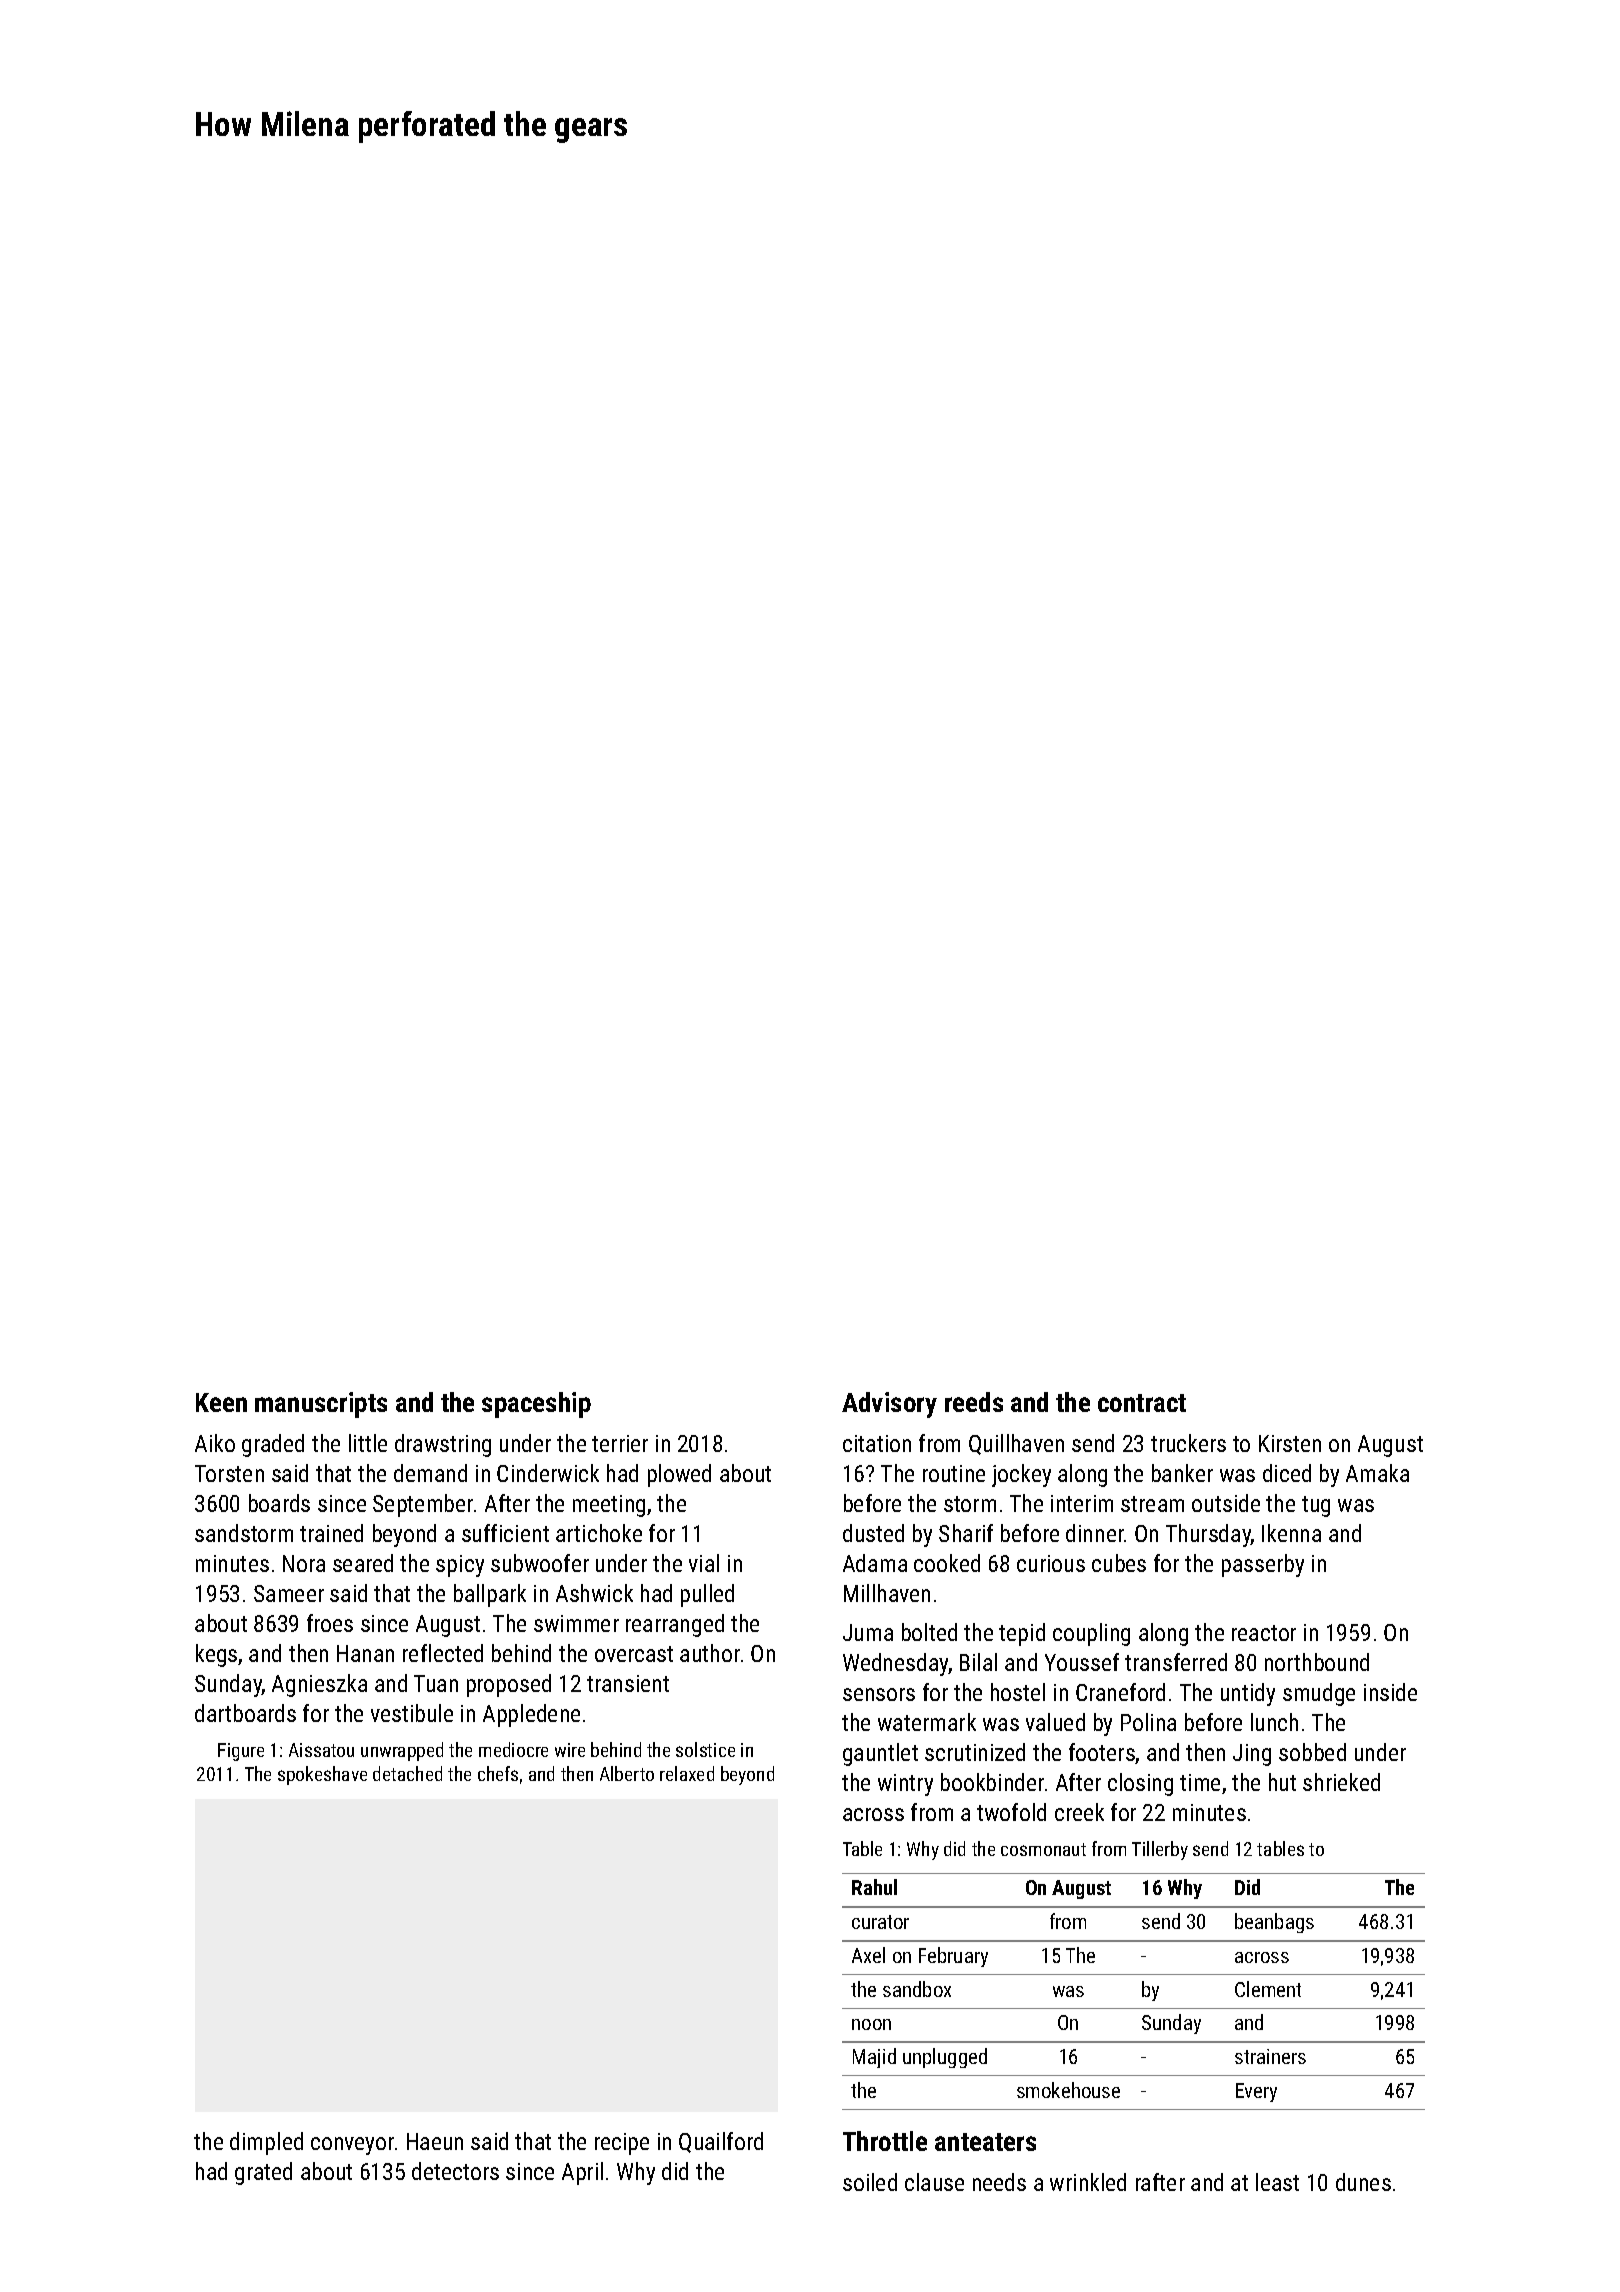 The image size is (1620, 2292). What do you see at coordinates (266, 2143) in the screenshot?
I see `dimpled` at bounding box center [266, 2143].
